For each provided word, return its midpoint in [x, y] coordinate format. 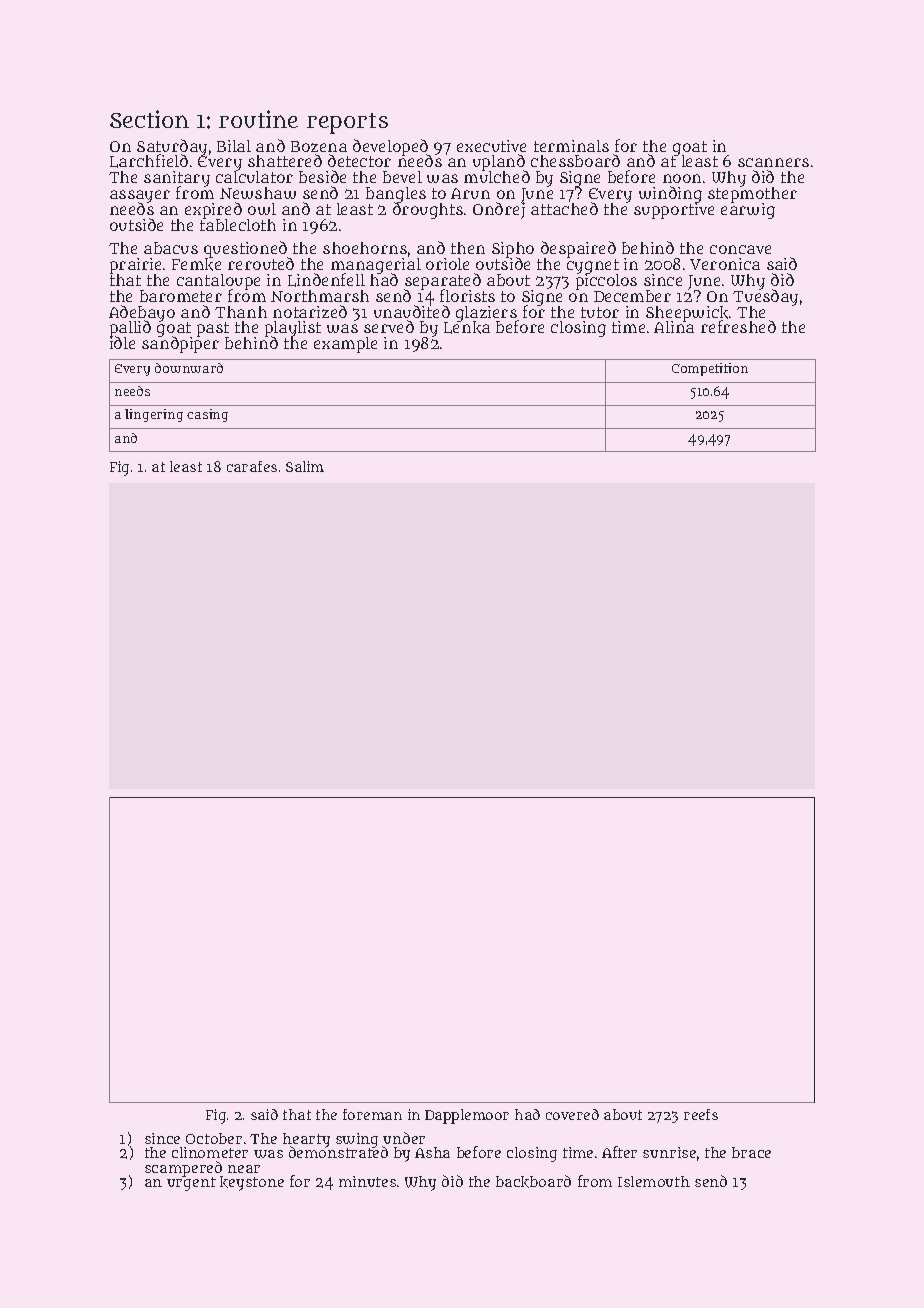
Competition [710, 369]
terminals [571, 146]
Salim [305, 466]
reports [347, 123]
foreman [372, 1114]
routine [258, 119]
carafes [252, 466]
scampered [184, 1169]
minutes [367, 1181]
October [214, 1138]
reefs [701, 1114]
